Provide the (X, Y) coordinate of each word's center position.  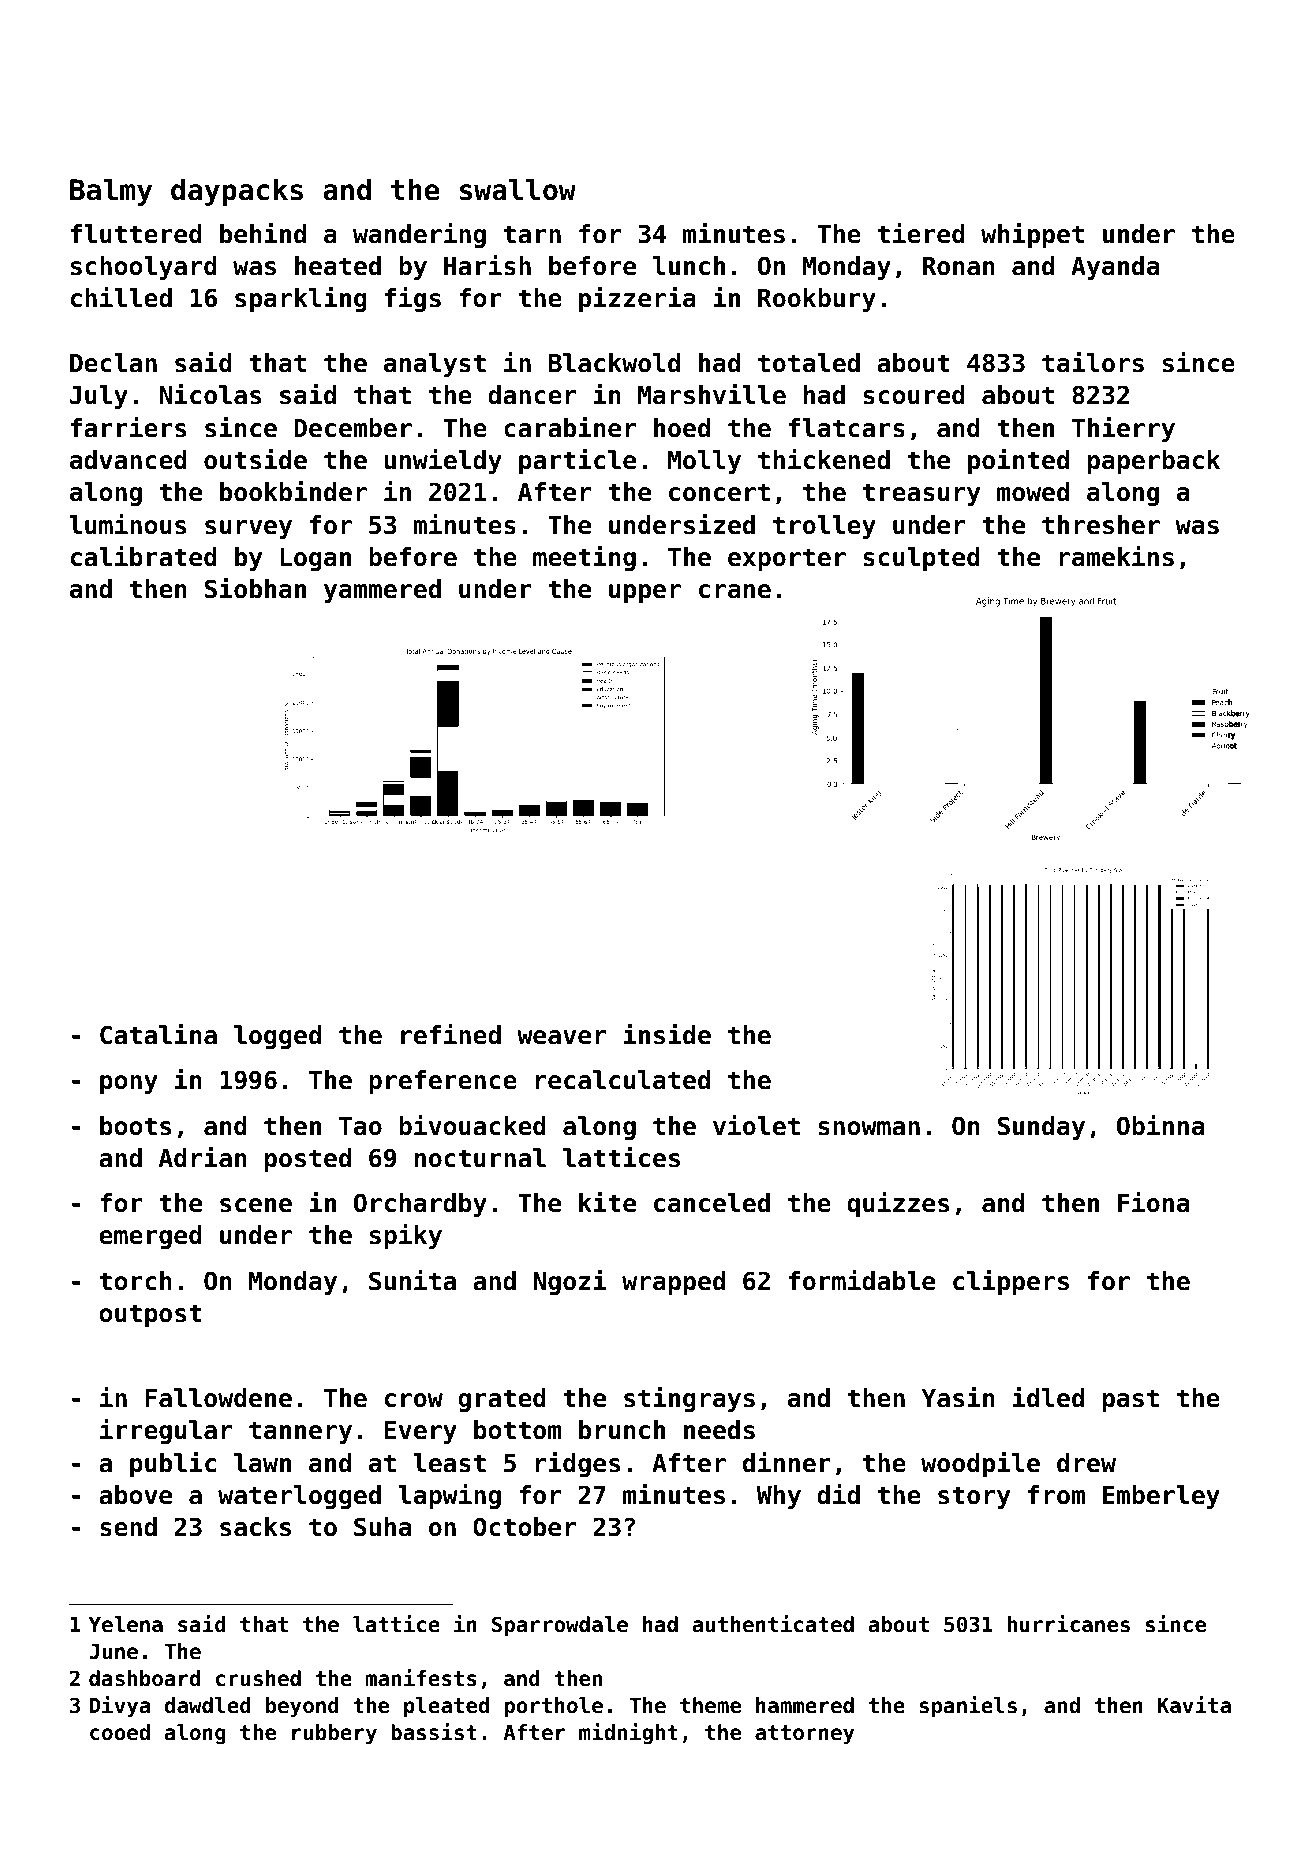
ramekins (1116, 556)
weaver (561, 1037)
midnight (628, 1734)
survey (248, 529)
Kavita (1194, 1705)
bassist (434, 1732)
